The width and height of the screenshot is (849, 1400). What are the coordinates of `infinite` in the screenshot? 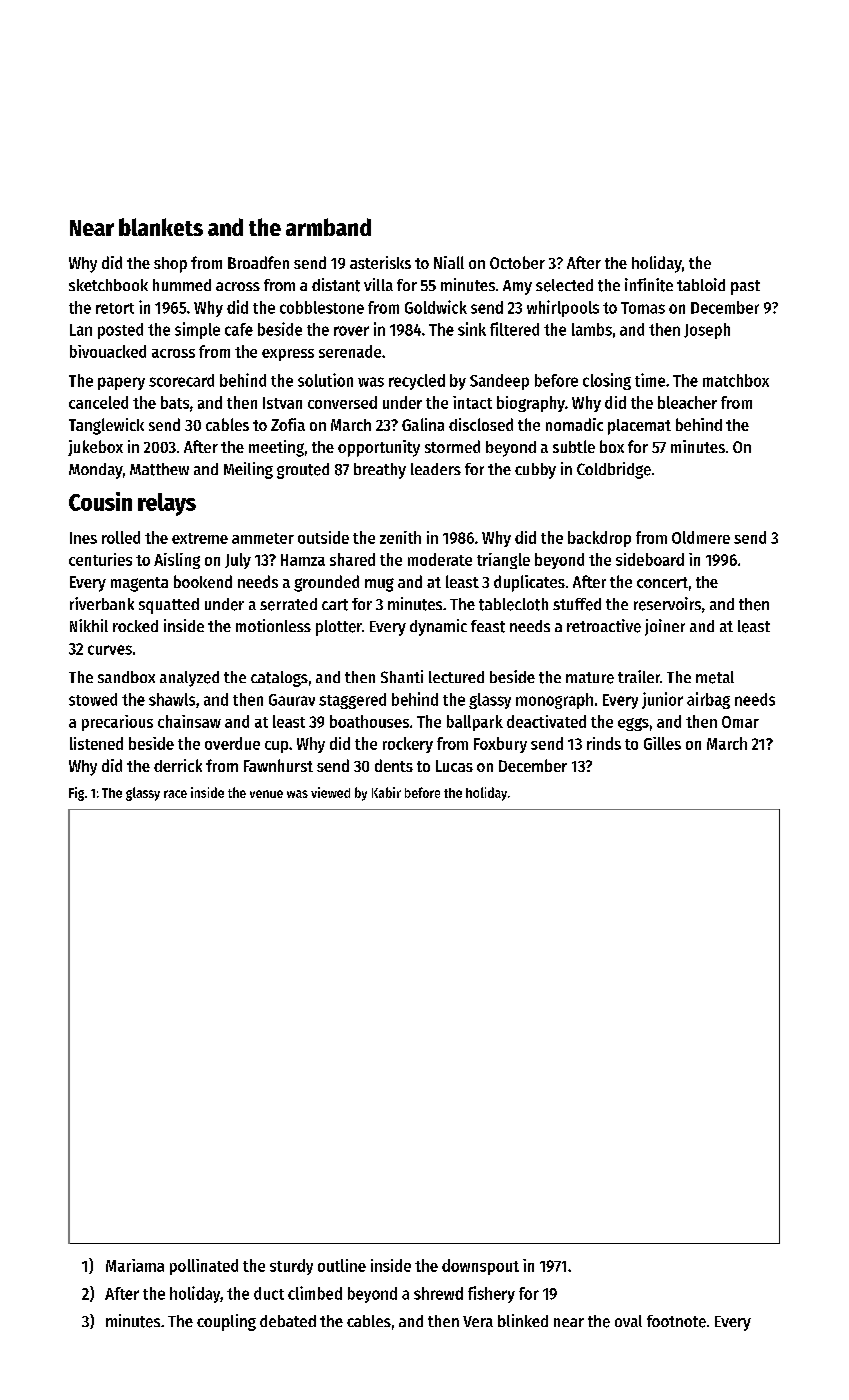 It's located at (649, 285).
